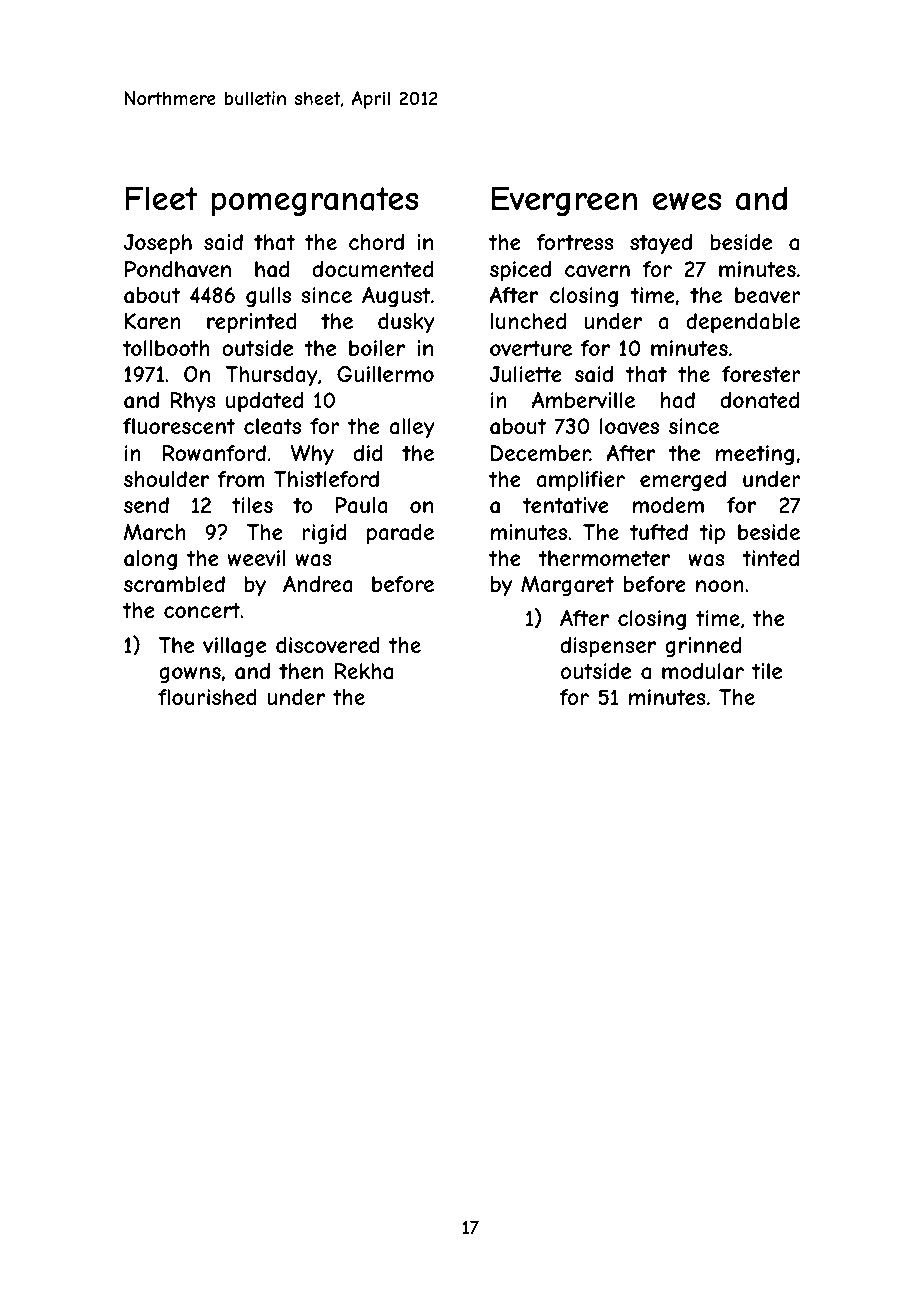 The image size is (924, 1311). Describe the element at coordinates (271, 376) in the image. I see `Thursday` at that location.
